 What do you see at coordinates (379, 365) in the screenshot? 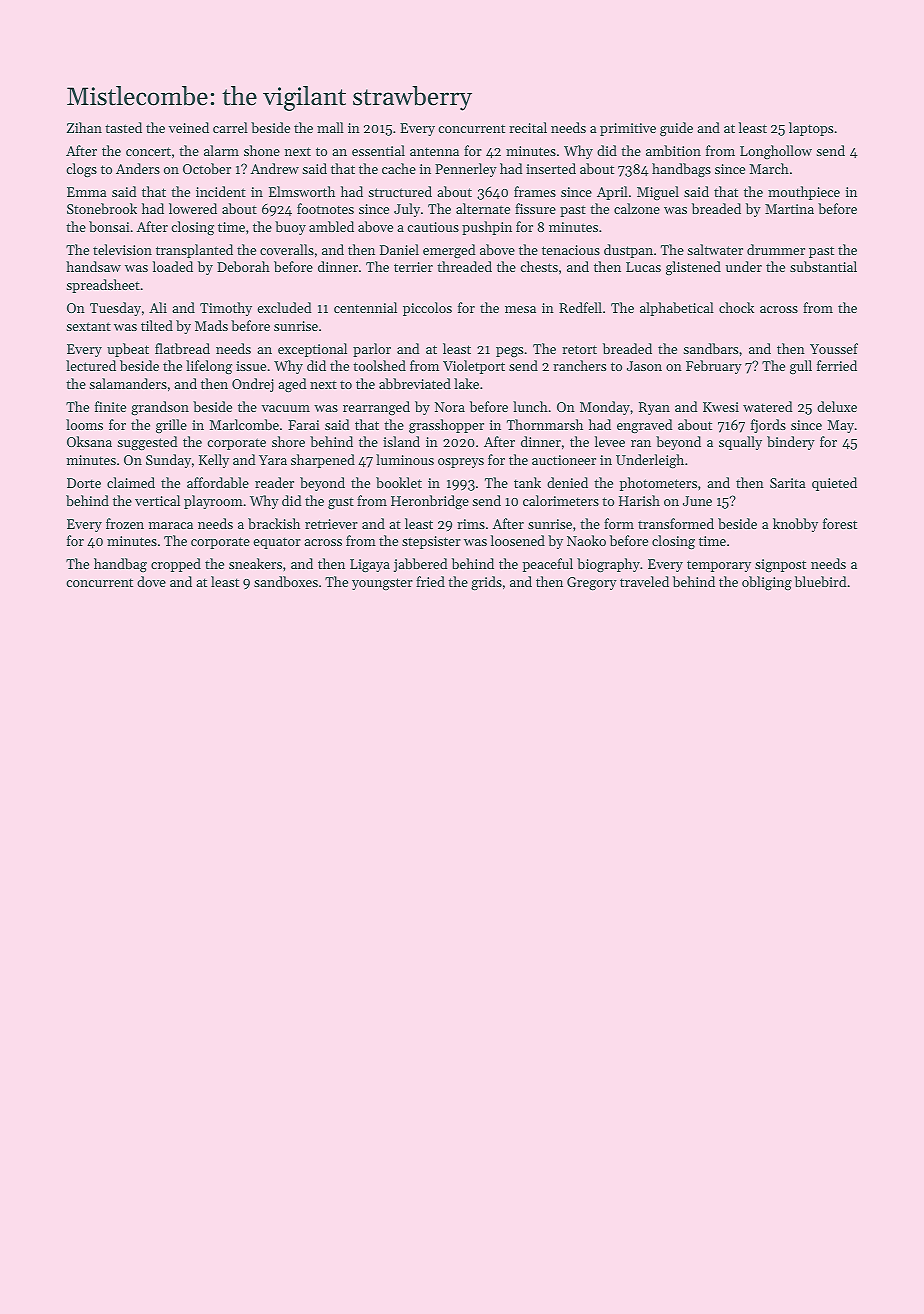
I see `toolshed` at bounding box center [379, 365].
